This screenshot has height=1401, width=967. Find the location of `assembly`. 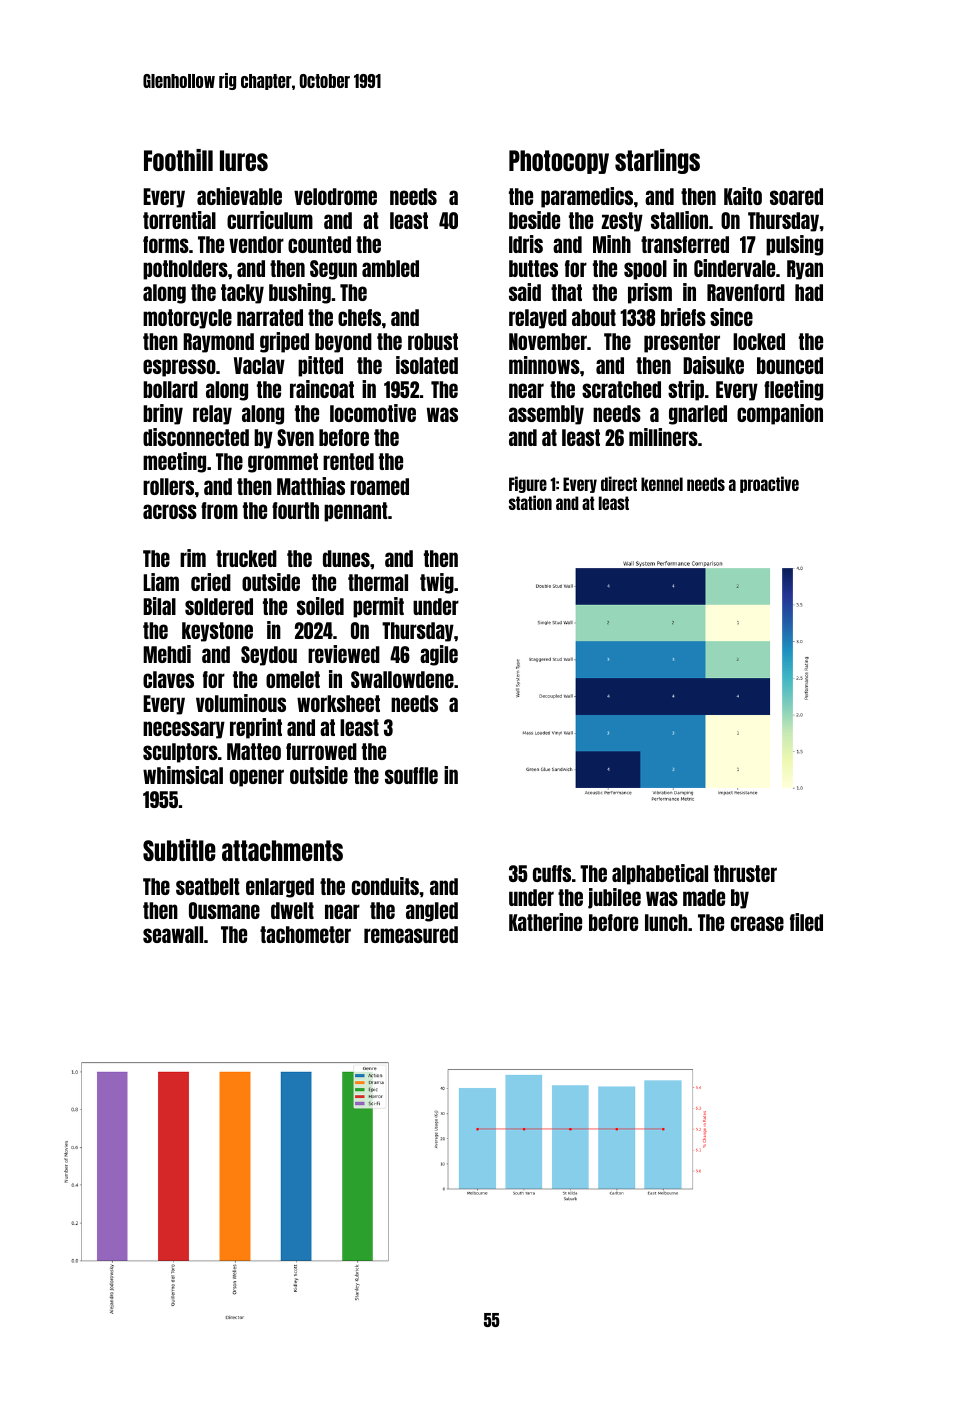

assembly is located at coordinates (546, 415).
